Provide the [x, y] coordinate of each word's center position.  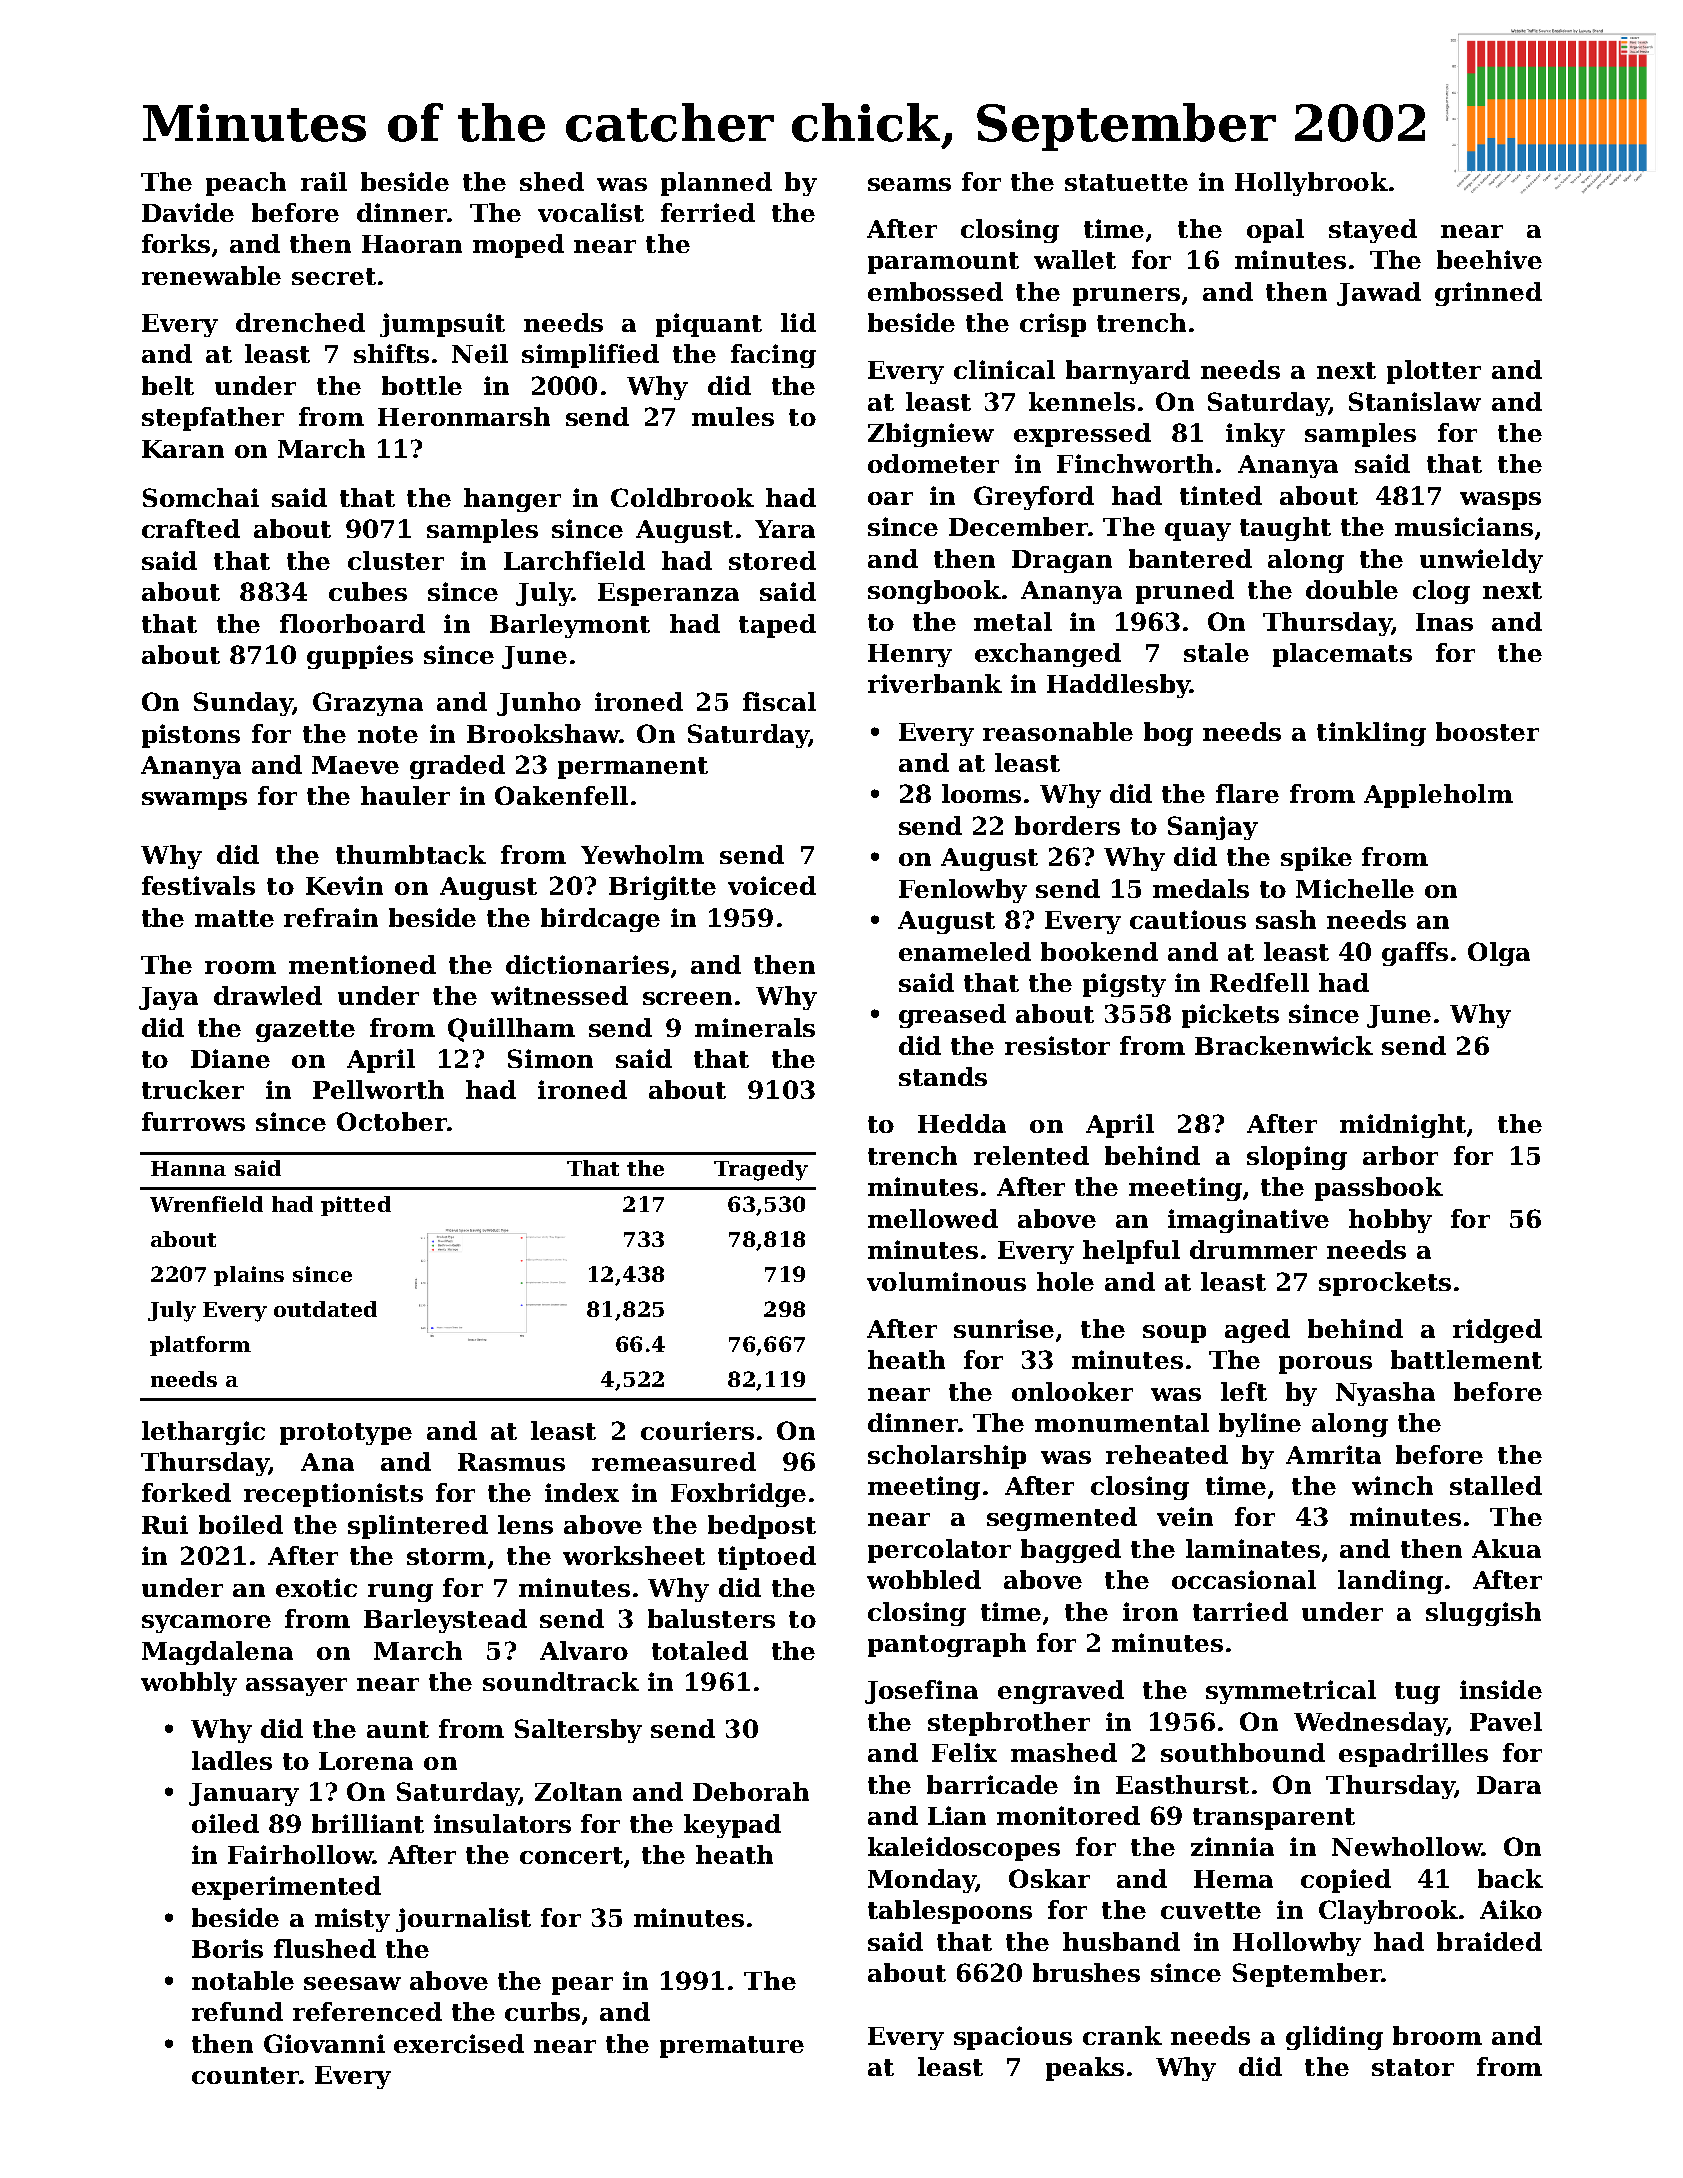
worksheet [634, 1555]
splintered [418, 1527]
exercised [459, 2043]
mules [733, 416]
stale [1216, 652]
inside [1501, 1689]
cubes [368, 591]
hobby [1390, 1221]
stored [772, 560]
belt [168, 385]
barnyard [1128, 372]
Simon [550, 1058]
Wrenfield [206, 1204]
